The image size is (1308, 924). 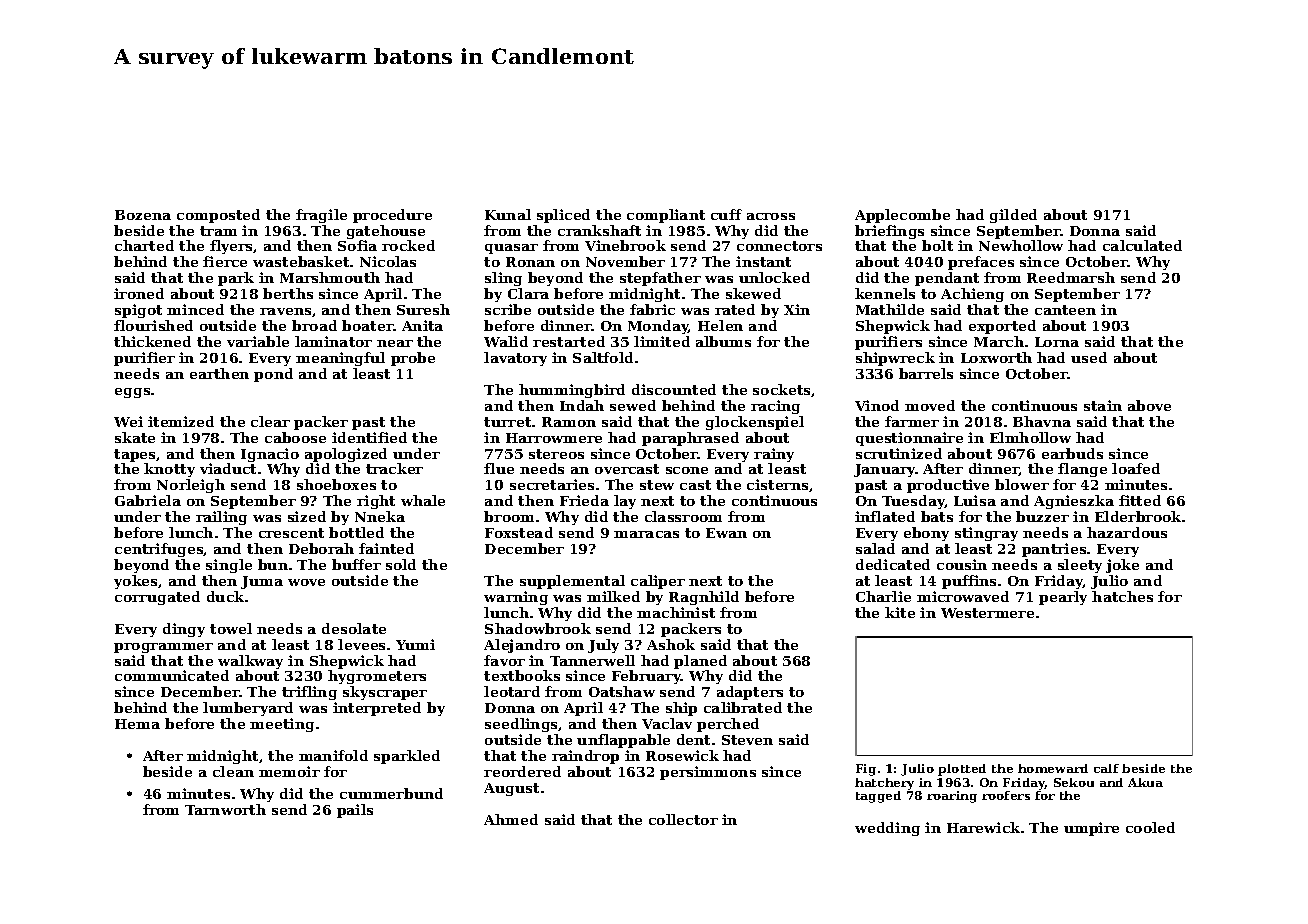 What do you see at coordinates (556, 454) in the page?
I see `stereos` at bounding box center [556, 454].
